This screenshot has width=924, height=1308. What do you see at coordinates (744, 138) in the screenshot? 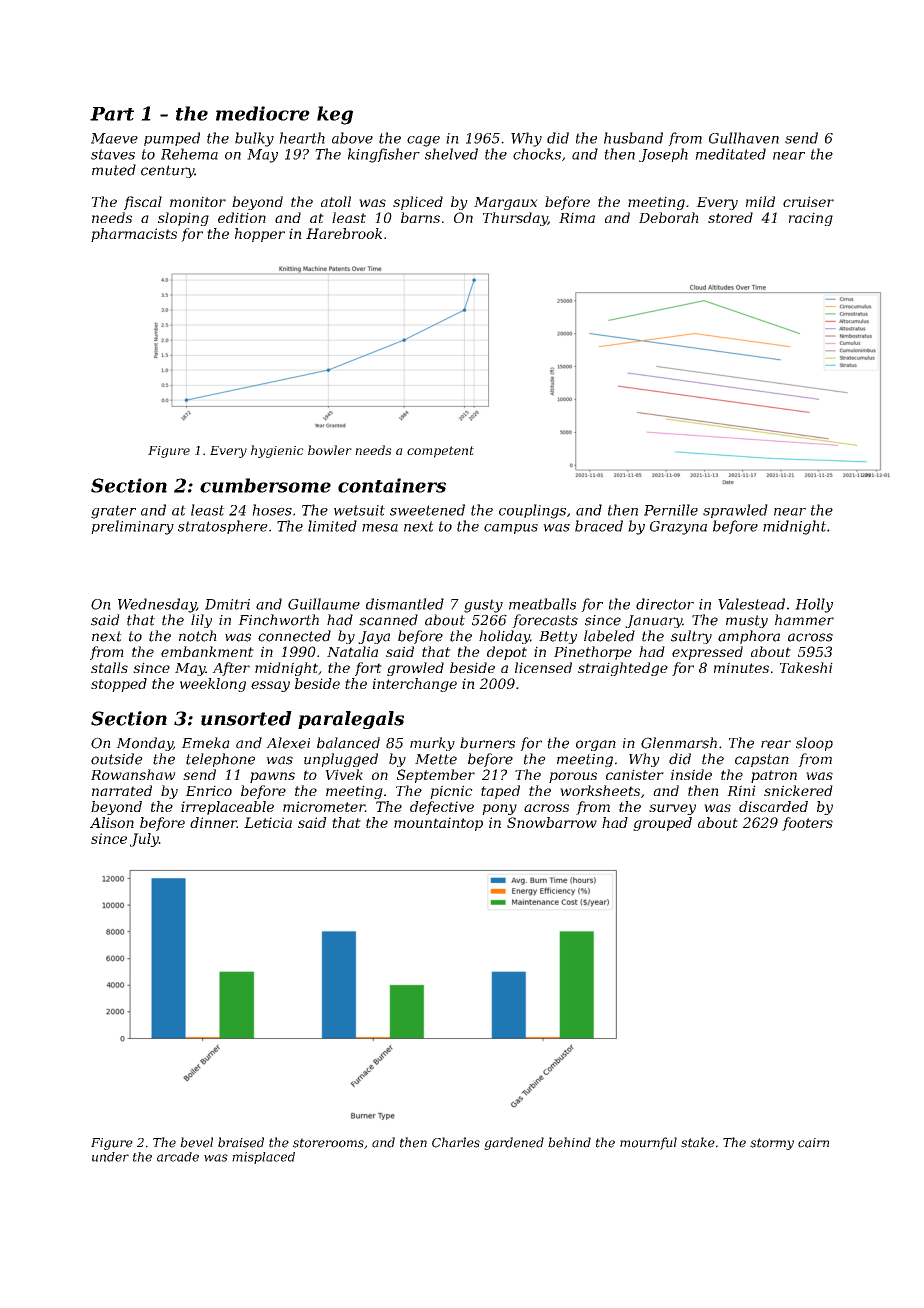
I see `Gullhaven` at bounding box center [744, 138].
